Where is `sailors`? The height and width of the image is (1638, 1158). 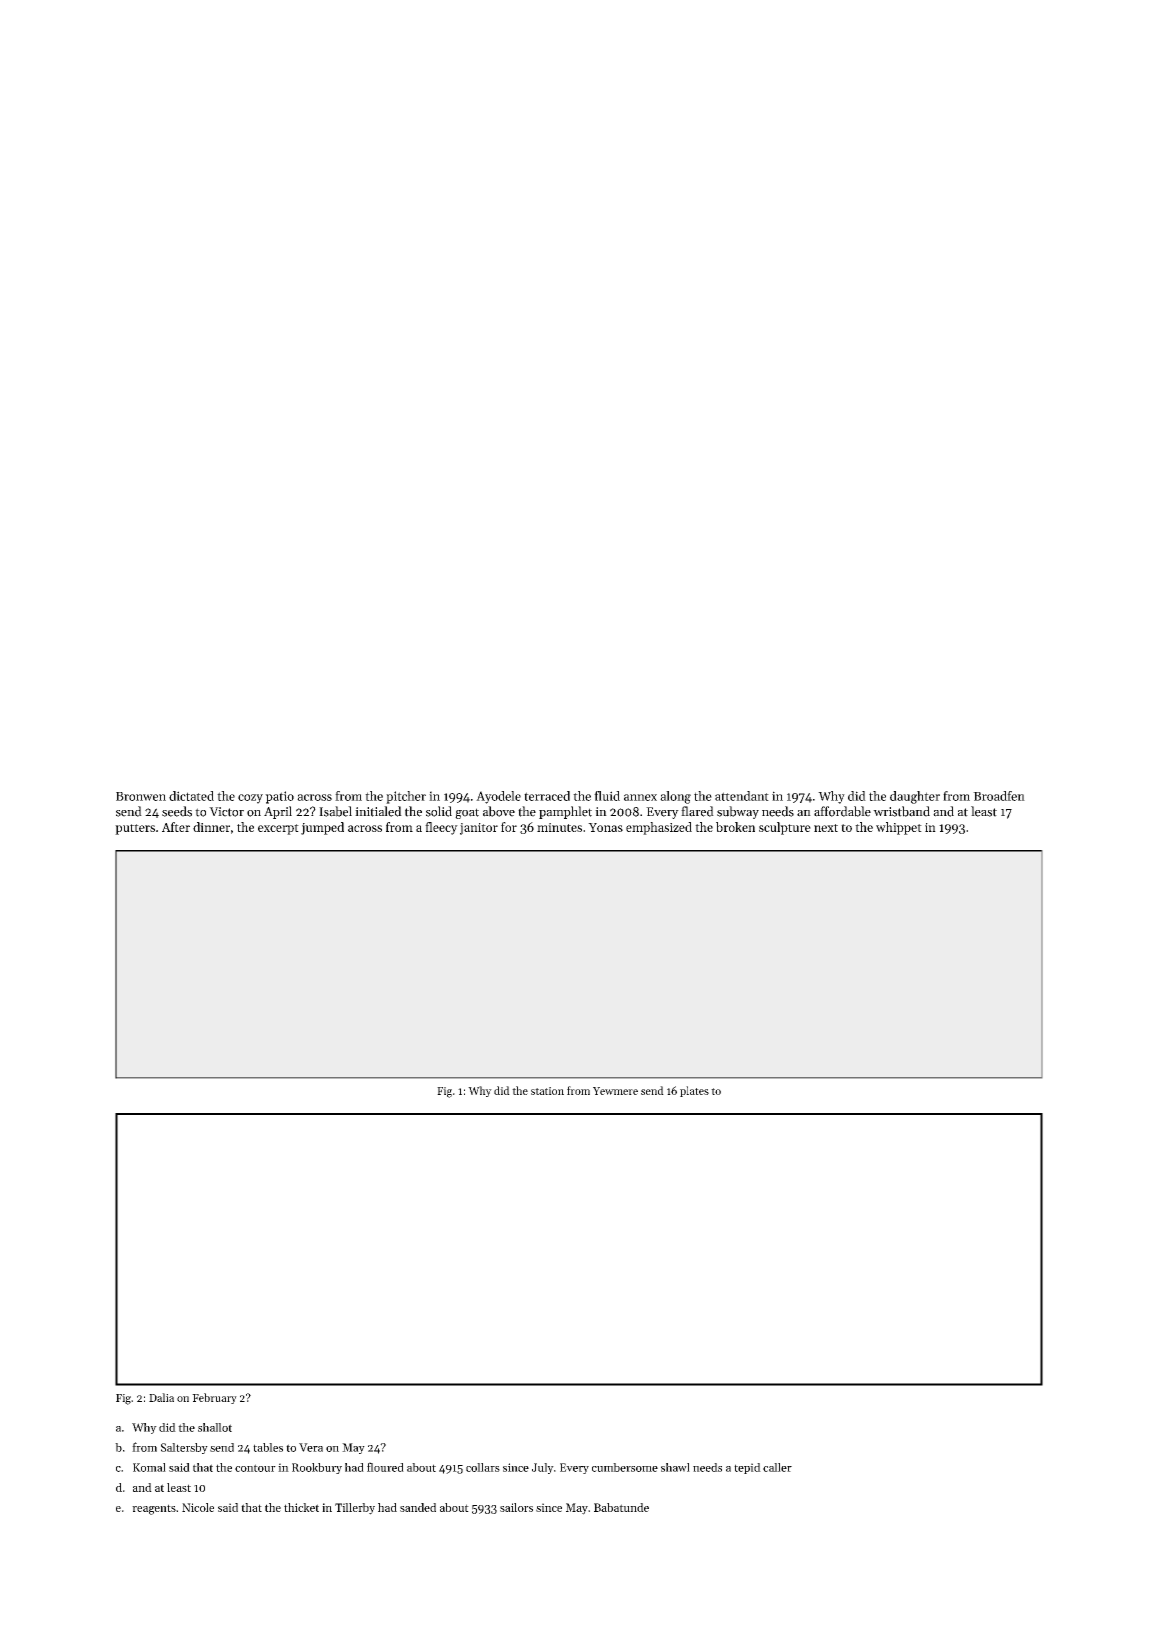
sailors is located at coordinates (516, 1507).
